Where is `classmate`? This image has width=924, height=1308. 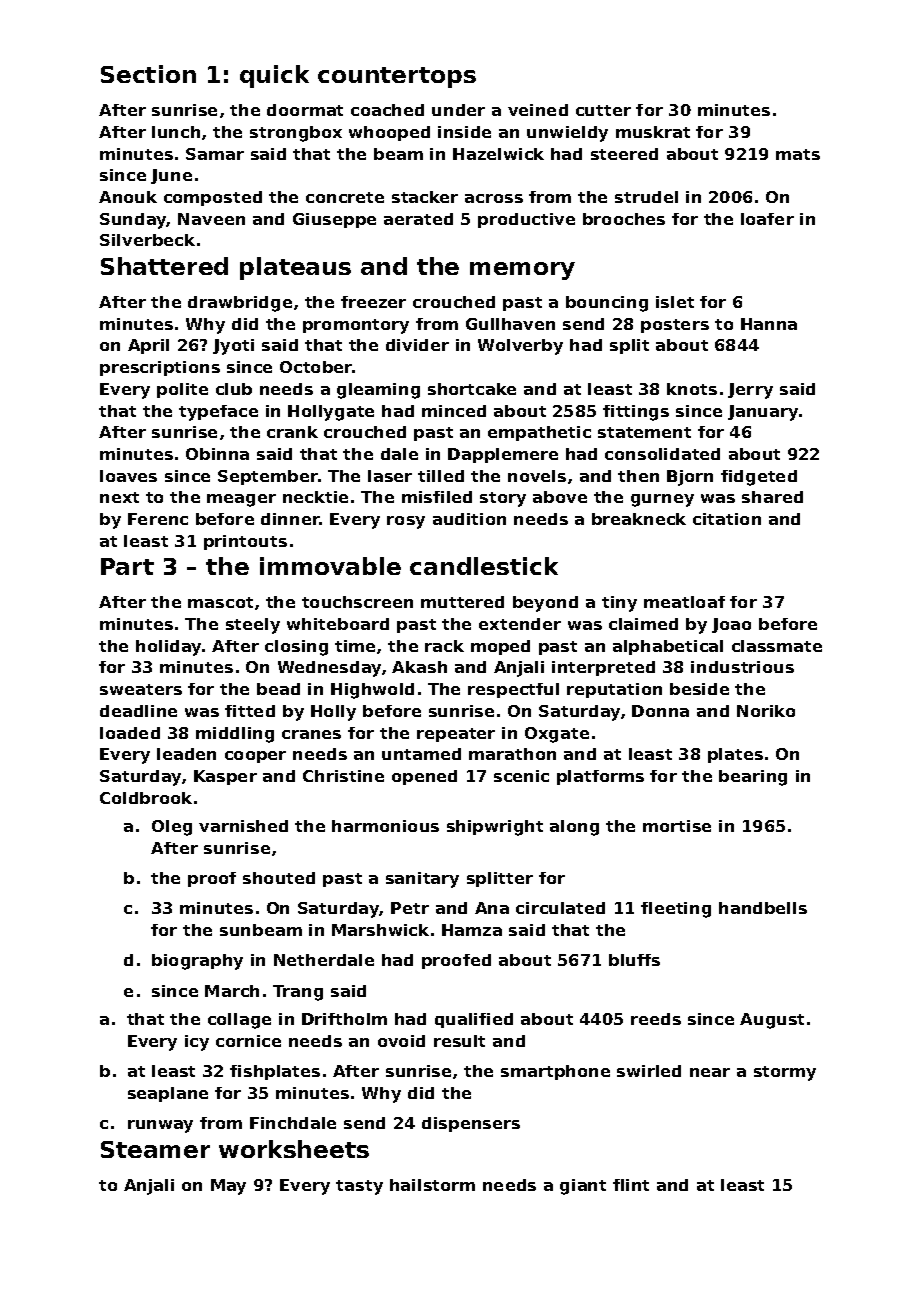 classmate is located at coordinates (777, 646).
